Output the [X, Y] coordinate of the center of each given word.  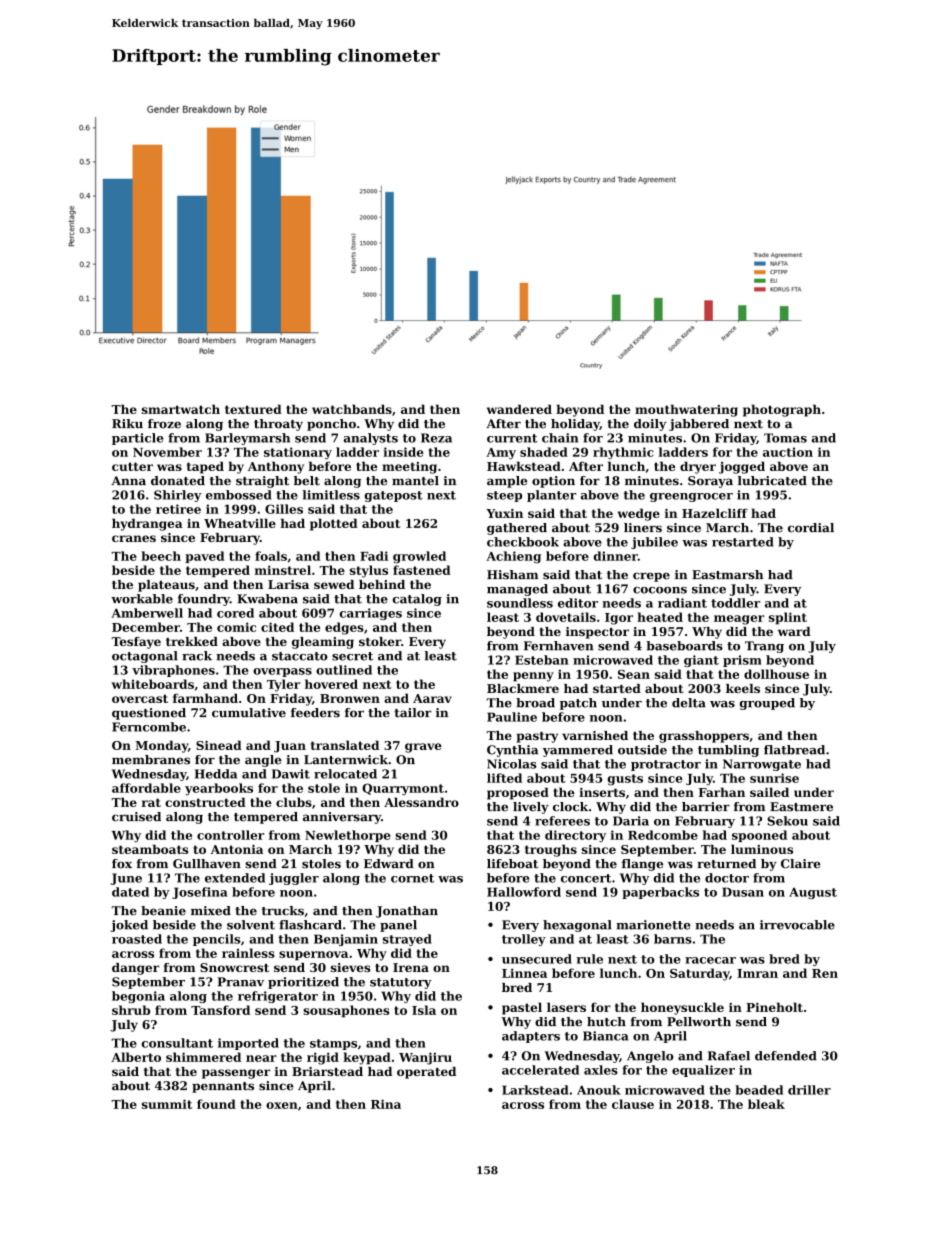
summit [167, 1104]
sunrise [774, 778]
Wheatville [240, 523]
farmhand [205, 698]
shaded [544, 452]
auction [788, 452]
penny [533, 677]
